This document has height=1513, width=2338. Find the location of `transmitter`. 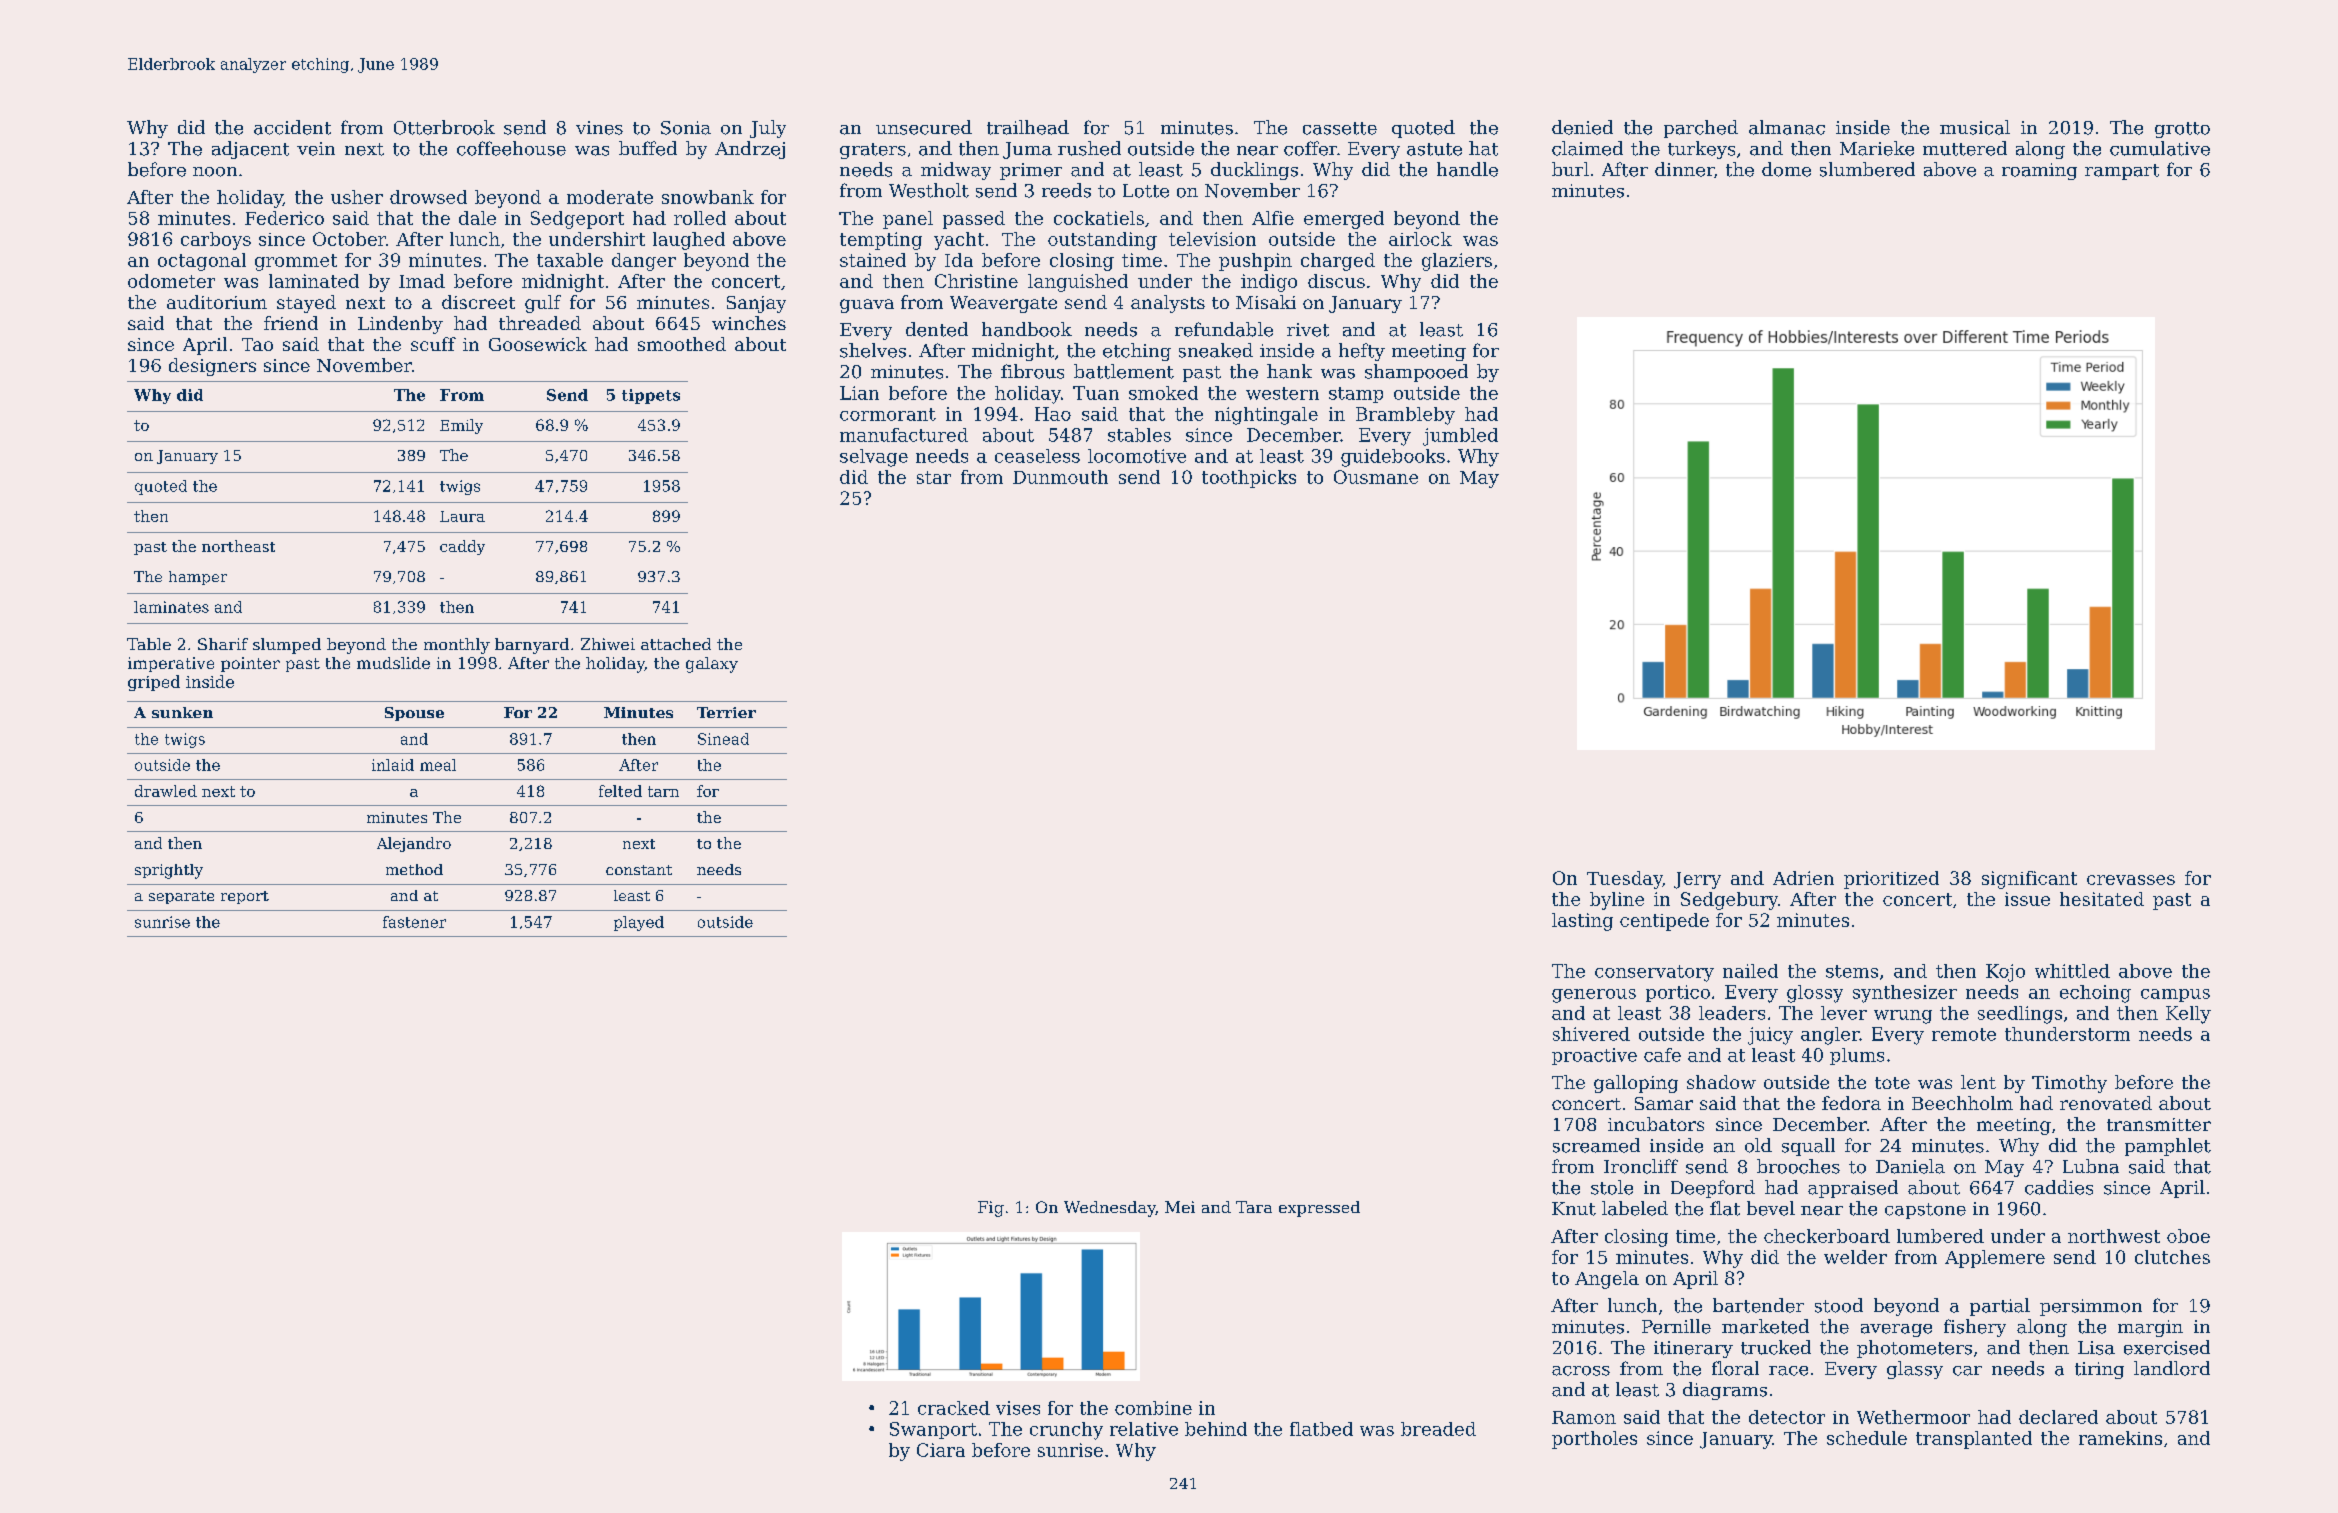

transmitter is located at coordinates (2159, 1124).
